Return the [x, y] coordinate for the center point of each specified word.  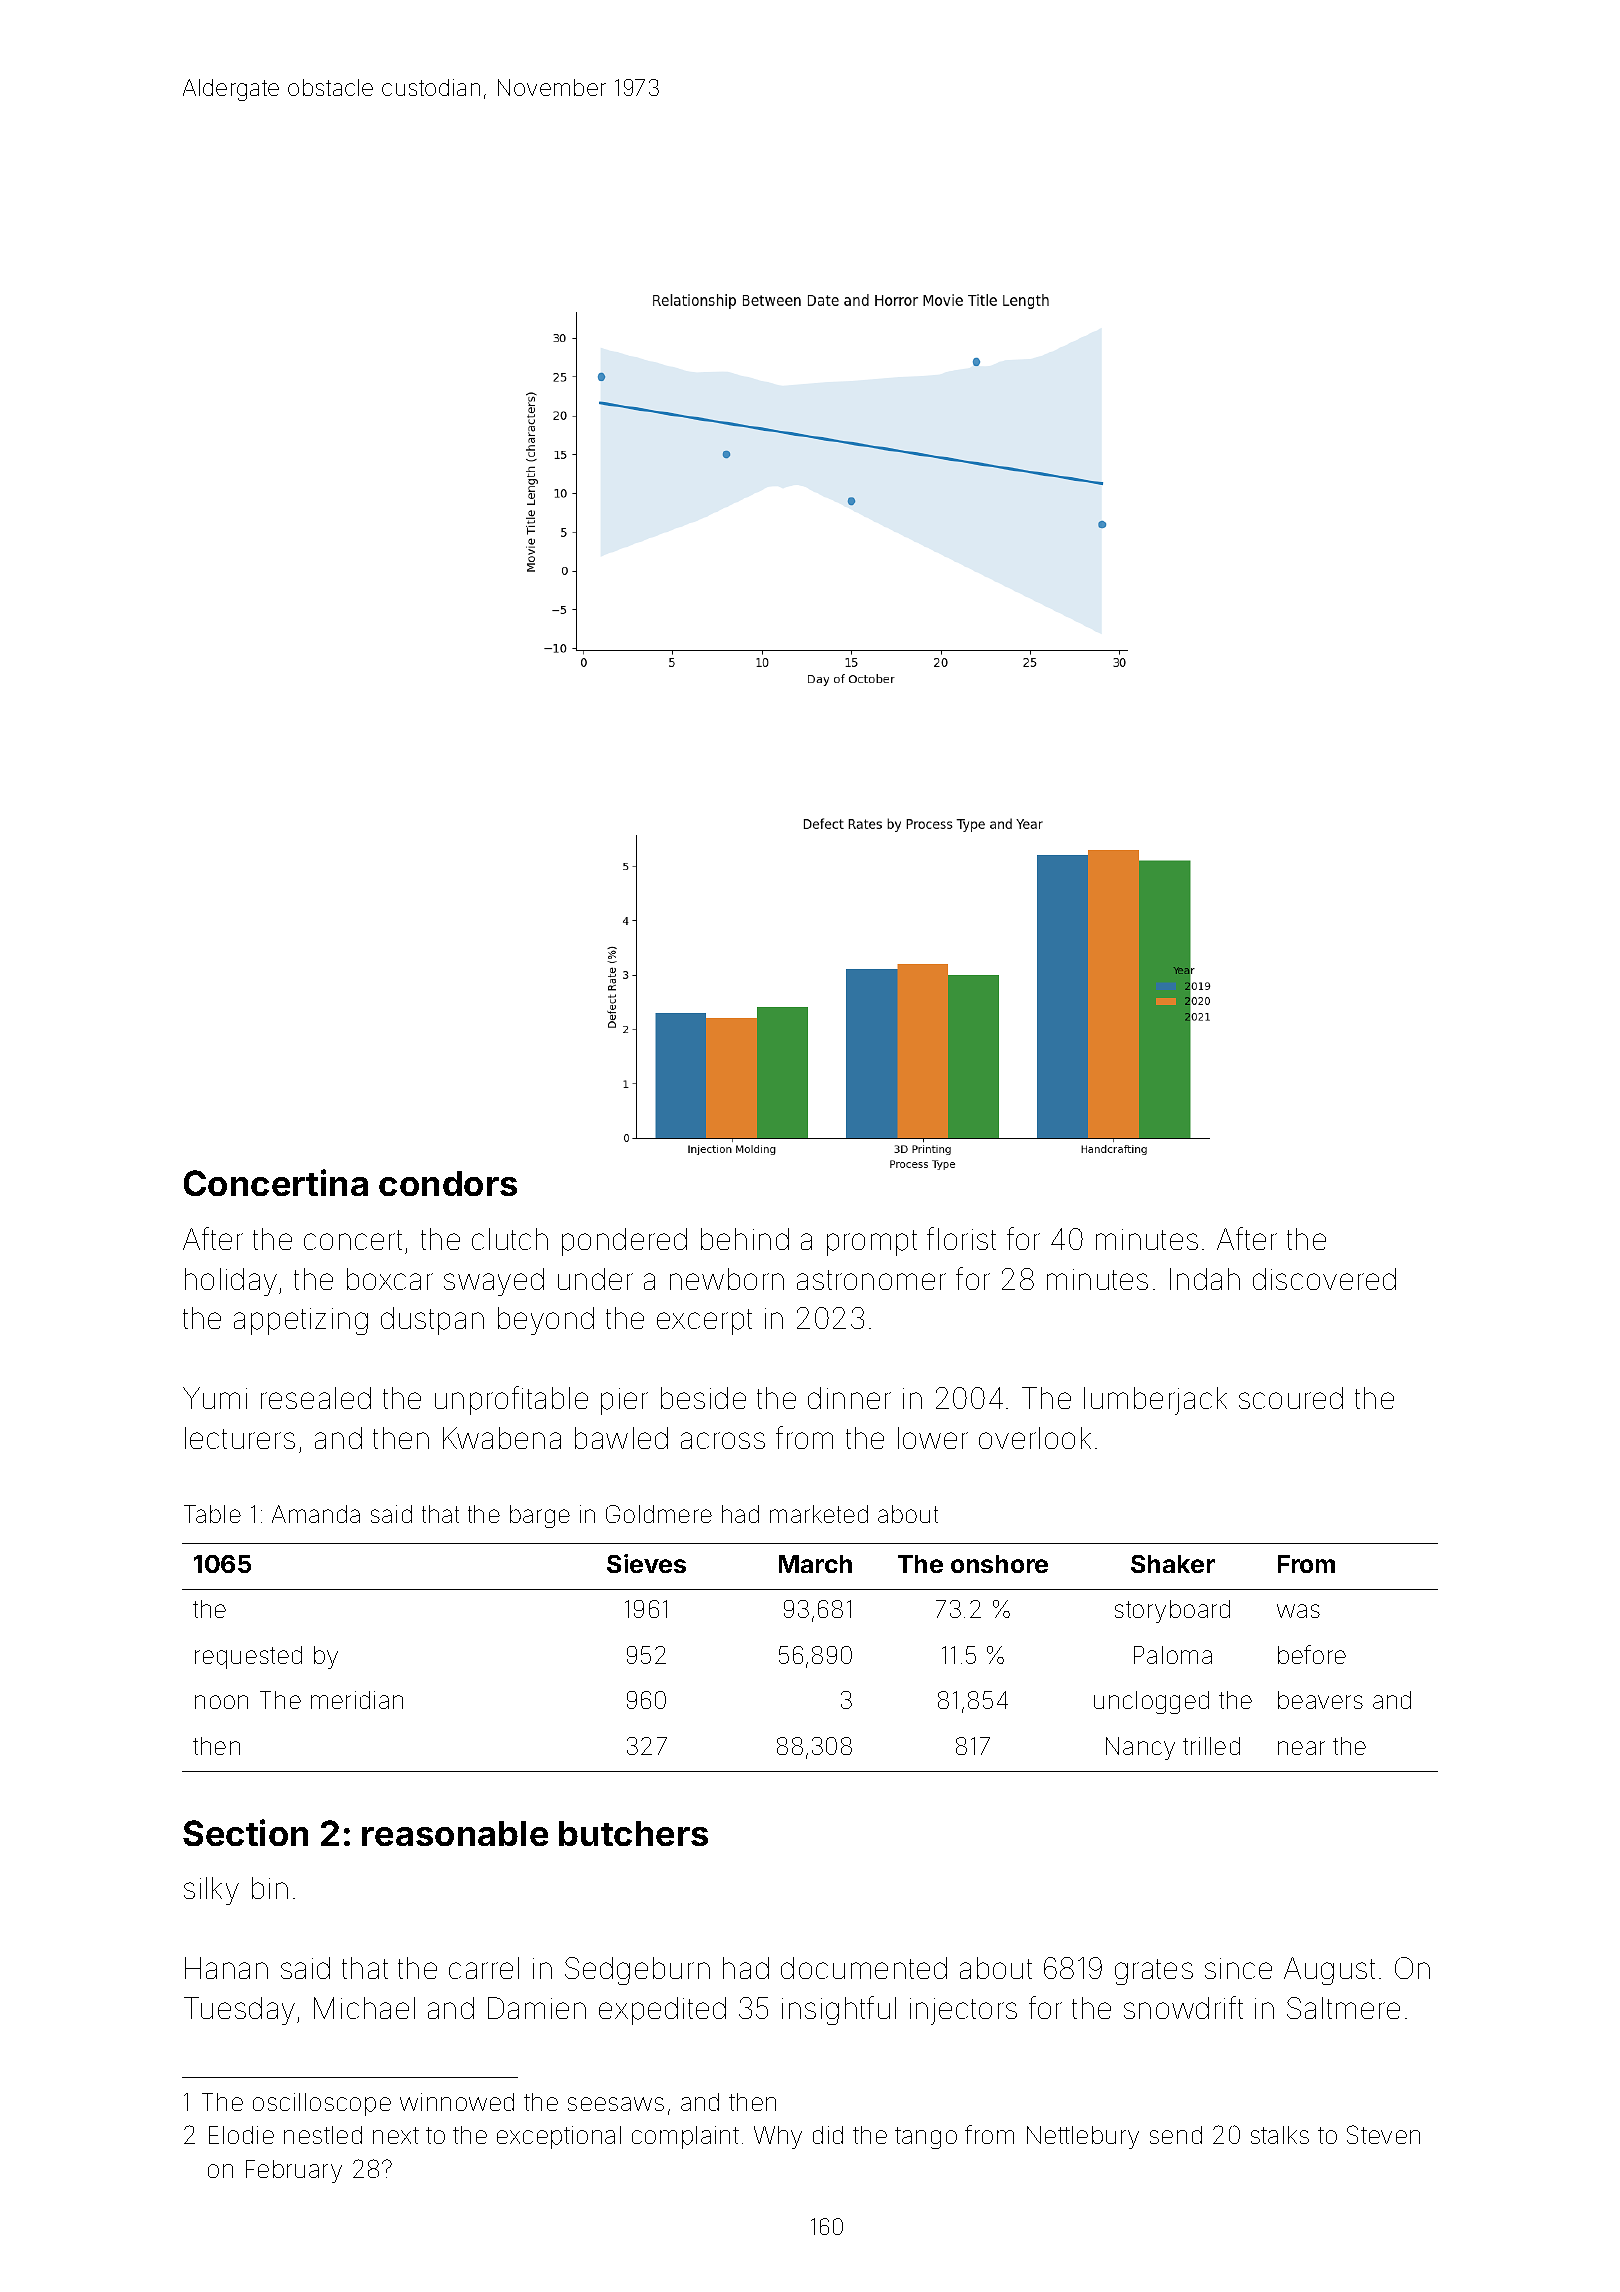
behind [745, 1239]
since [1238, 1968]
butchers [633, 1833]
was [1298, 1611]
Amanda [316, 1514]
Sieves [646, 1563]
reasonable [455, 1833]
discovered [1324, 1279]
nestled [323, 2135]
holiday [231, 1282]
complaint [685, 2137]
